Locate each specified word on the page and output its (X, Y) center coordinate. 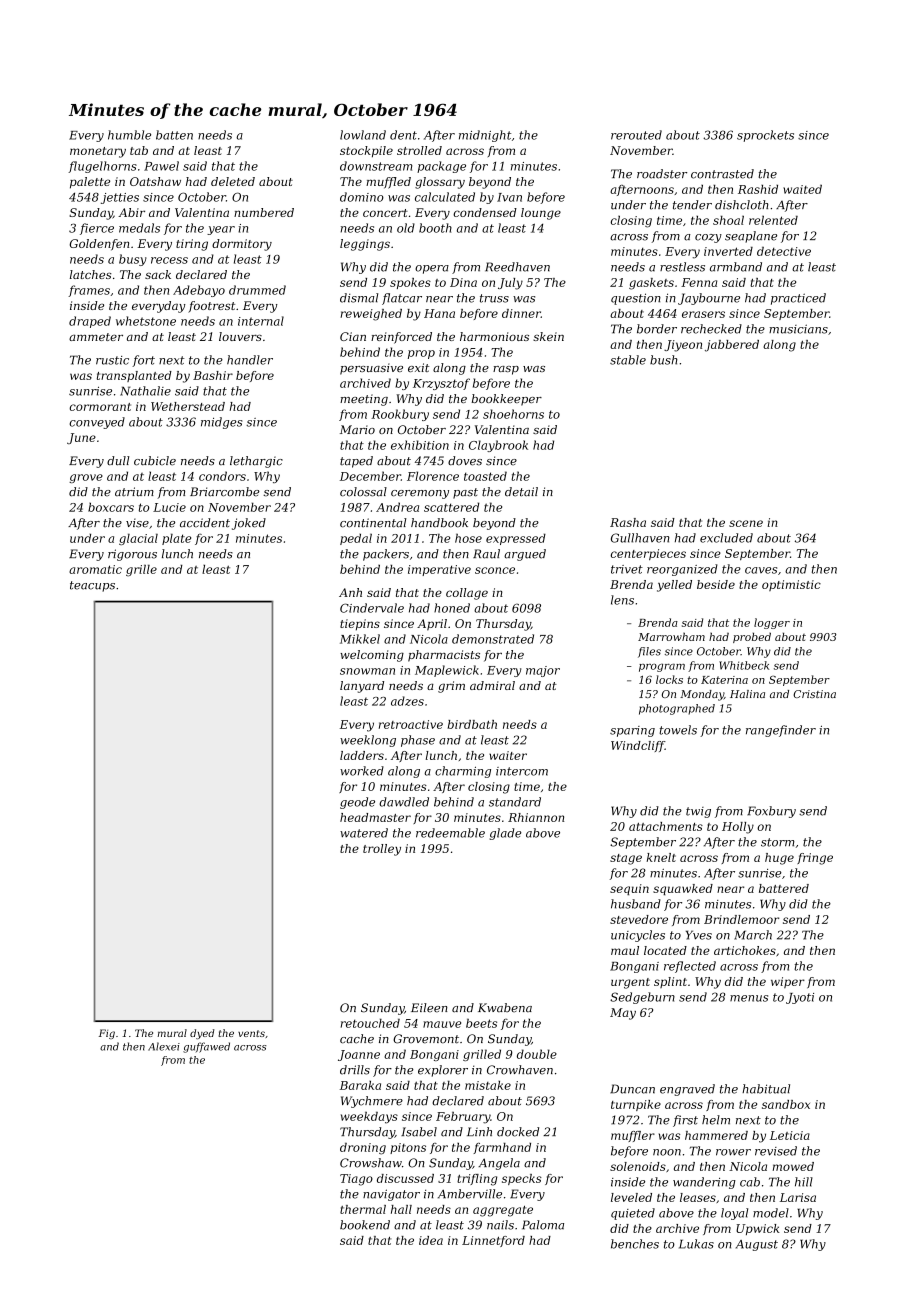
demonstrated (493, 639)
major (543, 671)
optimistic (791, 585)
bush (664, 360)
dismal (359, 298)
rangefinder (781, 731)
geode (357, 803)
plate (176, 539)
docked (518, 1132)
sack (158, 274)
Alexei (164, 1046)
